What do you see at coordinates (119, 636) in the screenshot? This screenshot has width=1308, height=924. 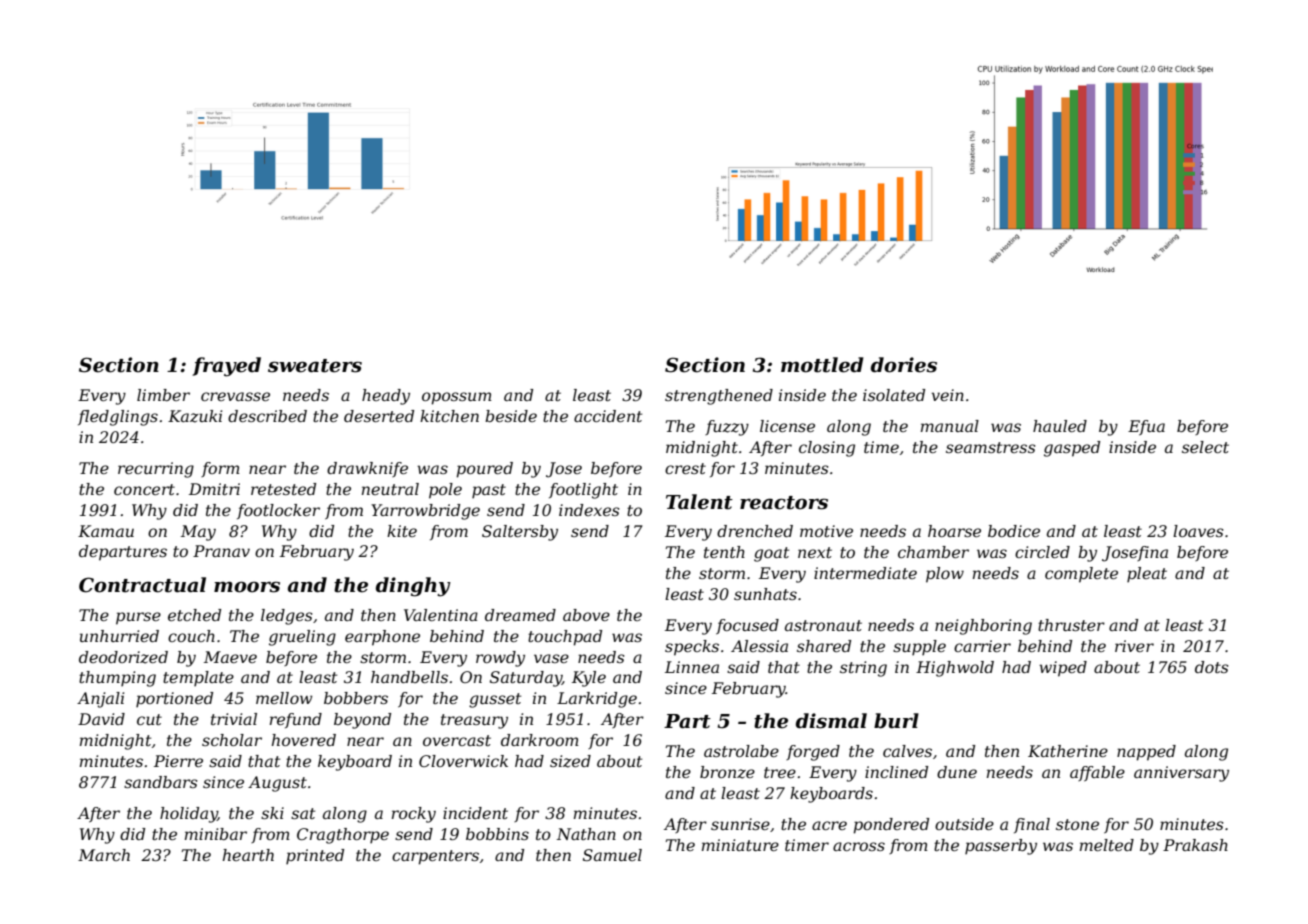 I see `unhurried` at bounding box center [119, 636].
